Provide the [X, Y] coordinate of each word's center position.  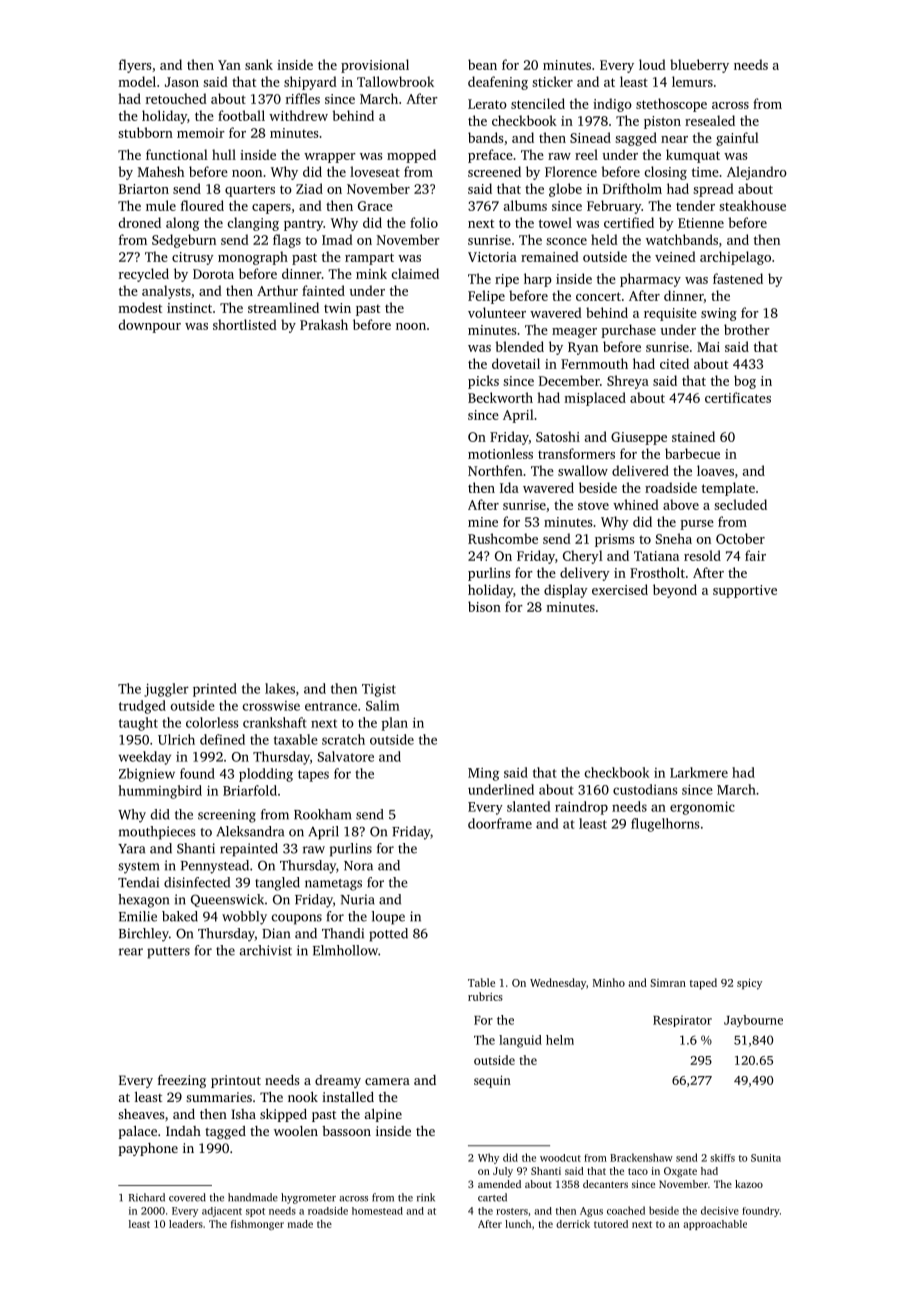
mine [483, 522]
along [182, 224]
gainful [737, 139]
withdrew [298, 115]
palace [138, 1132]
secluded [740, 504]
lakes [280, 688]
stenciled [538, 103]
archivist [266, 950]
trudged [142, 707]
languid [520, 1041]
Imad [337, 239]
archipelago [735, 258]
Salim [383, 705]
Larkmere [699, 772]
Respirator [682, 1021]
